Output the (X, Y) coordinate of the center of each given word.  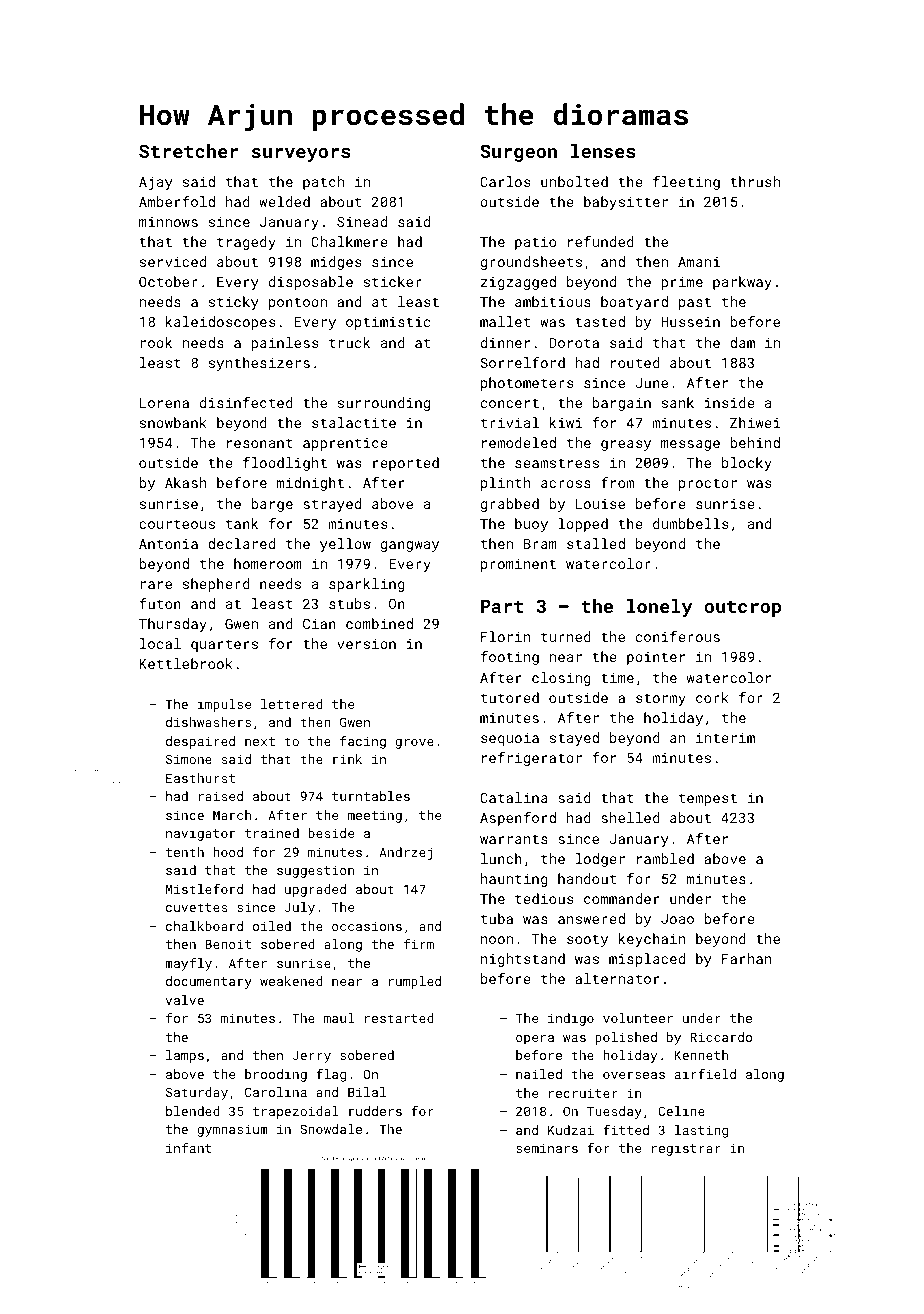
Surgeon (518, 153)
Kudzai (571, 1130)
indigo (571, 1019)
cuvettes (197, 907)
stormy (661, 699)
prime (682, 283)
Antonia (168, 544)
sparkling (367, 585)
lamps (185, 1056)
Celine (681, 1111)
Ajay (156, 183)
